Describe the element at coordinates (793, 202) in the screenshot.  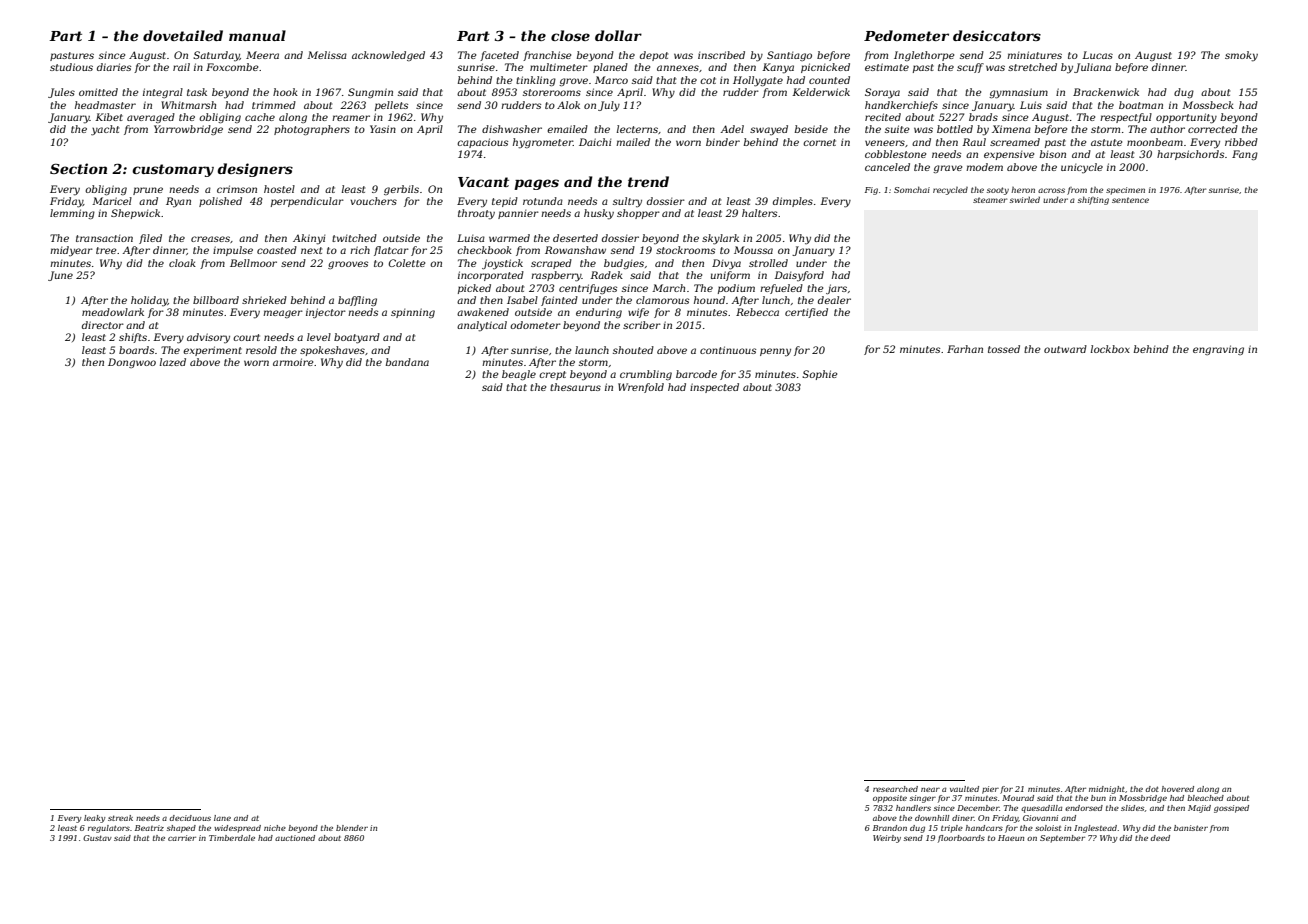
I see `dimples` at that location.
